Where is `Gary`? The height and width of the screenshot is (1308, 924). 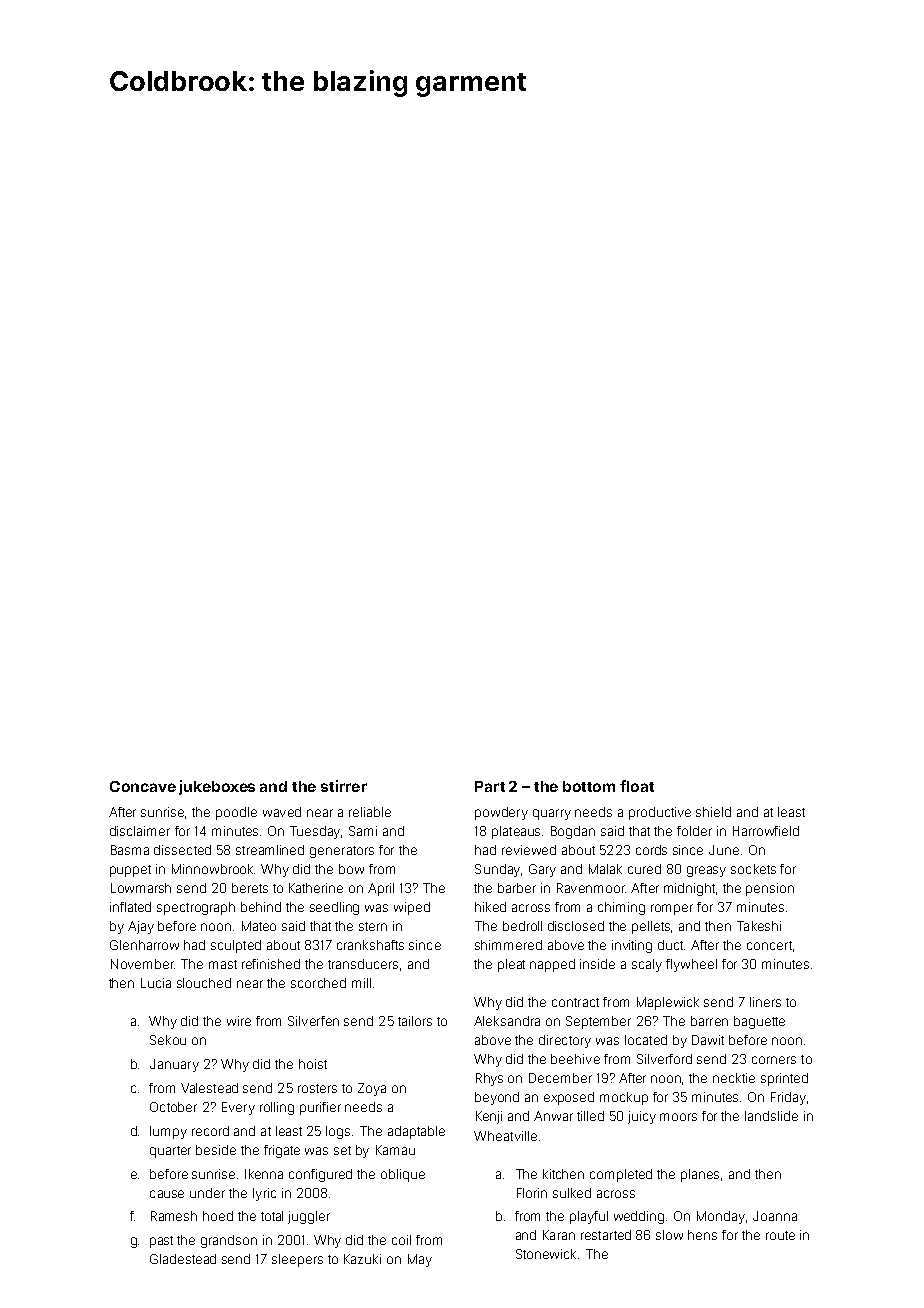 Gary is located at coordinates (542, 870).
